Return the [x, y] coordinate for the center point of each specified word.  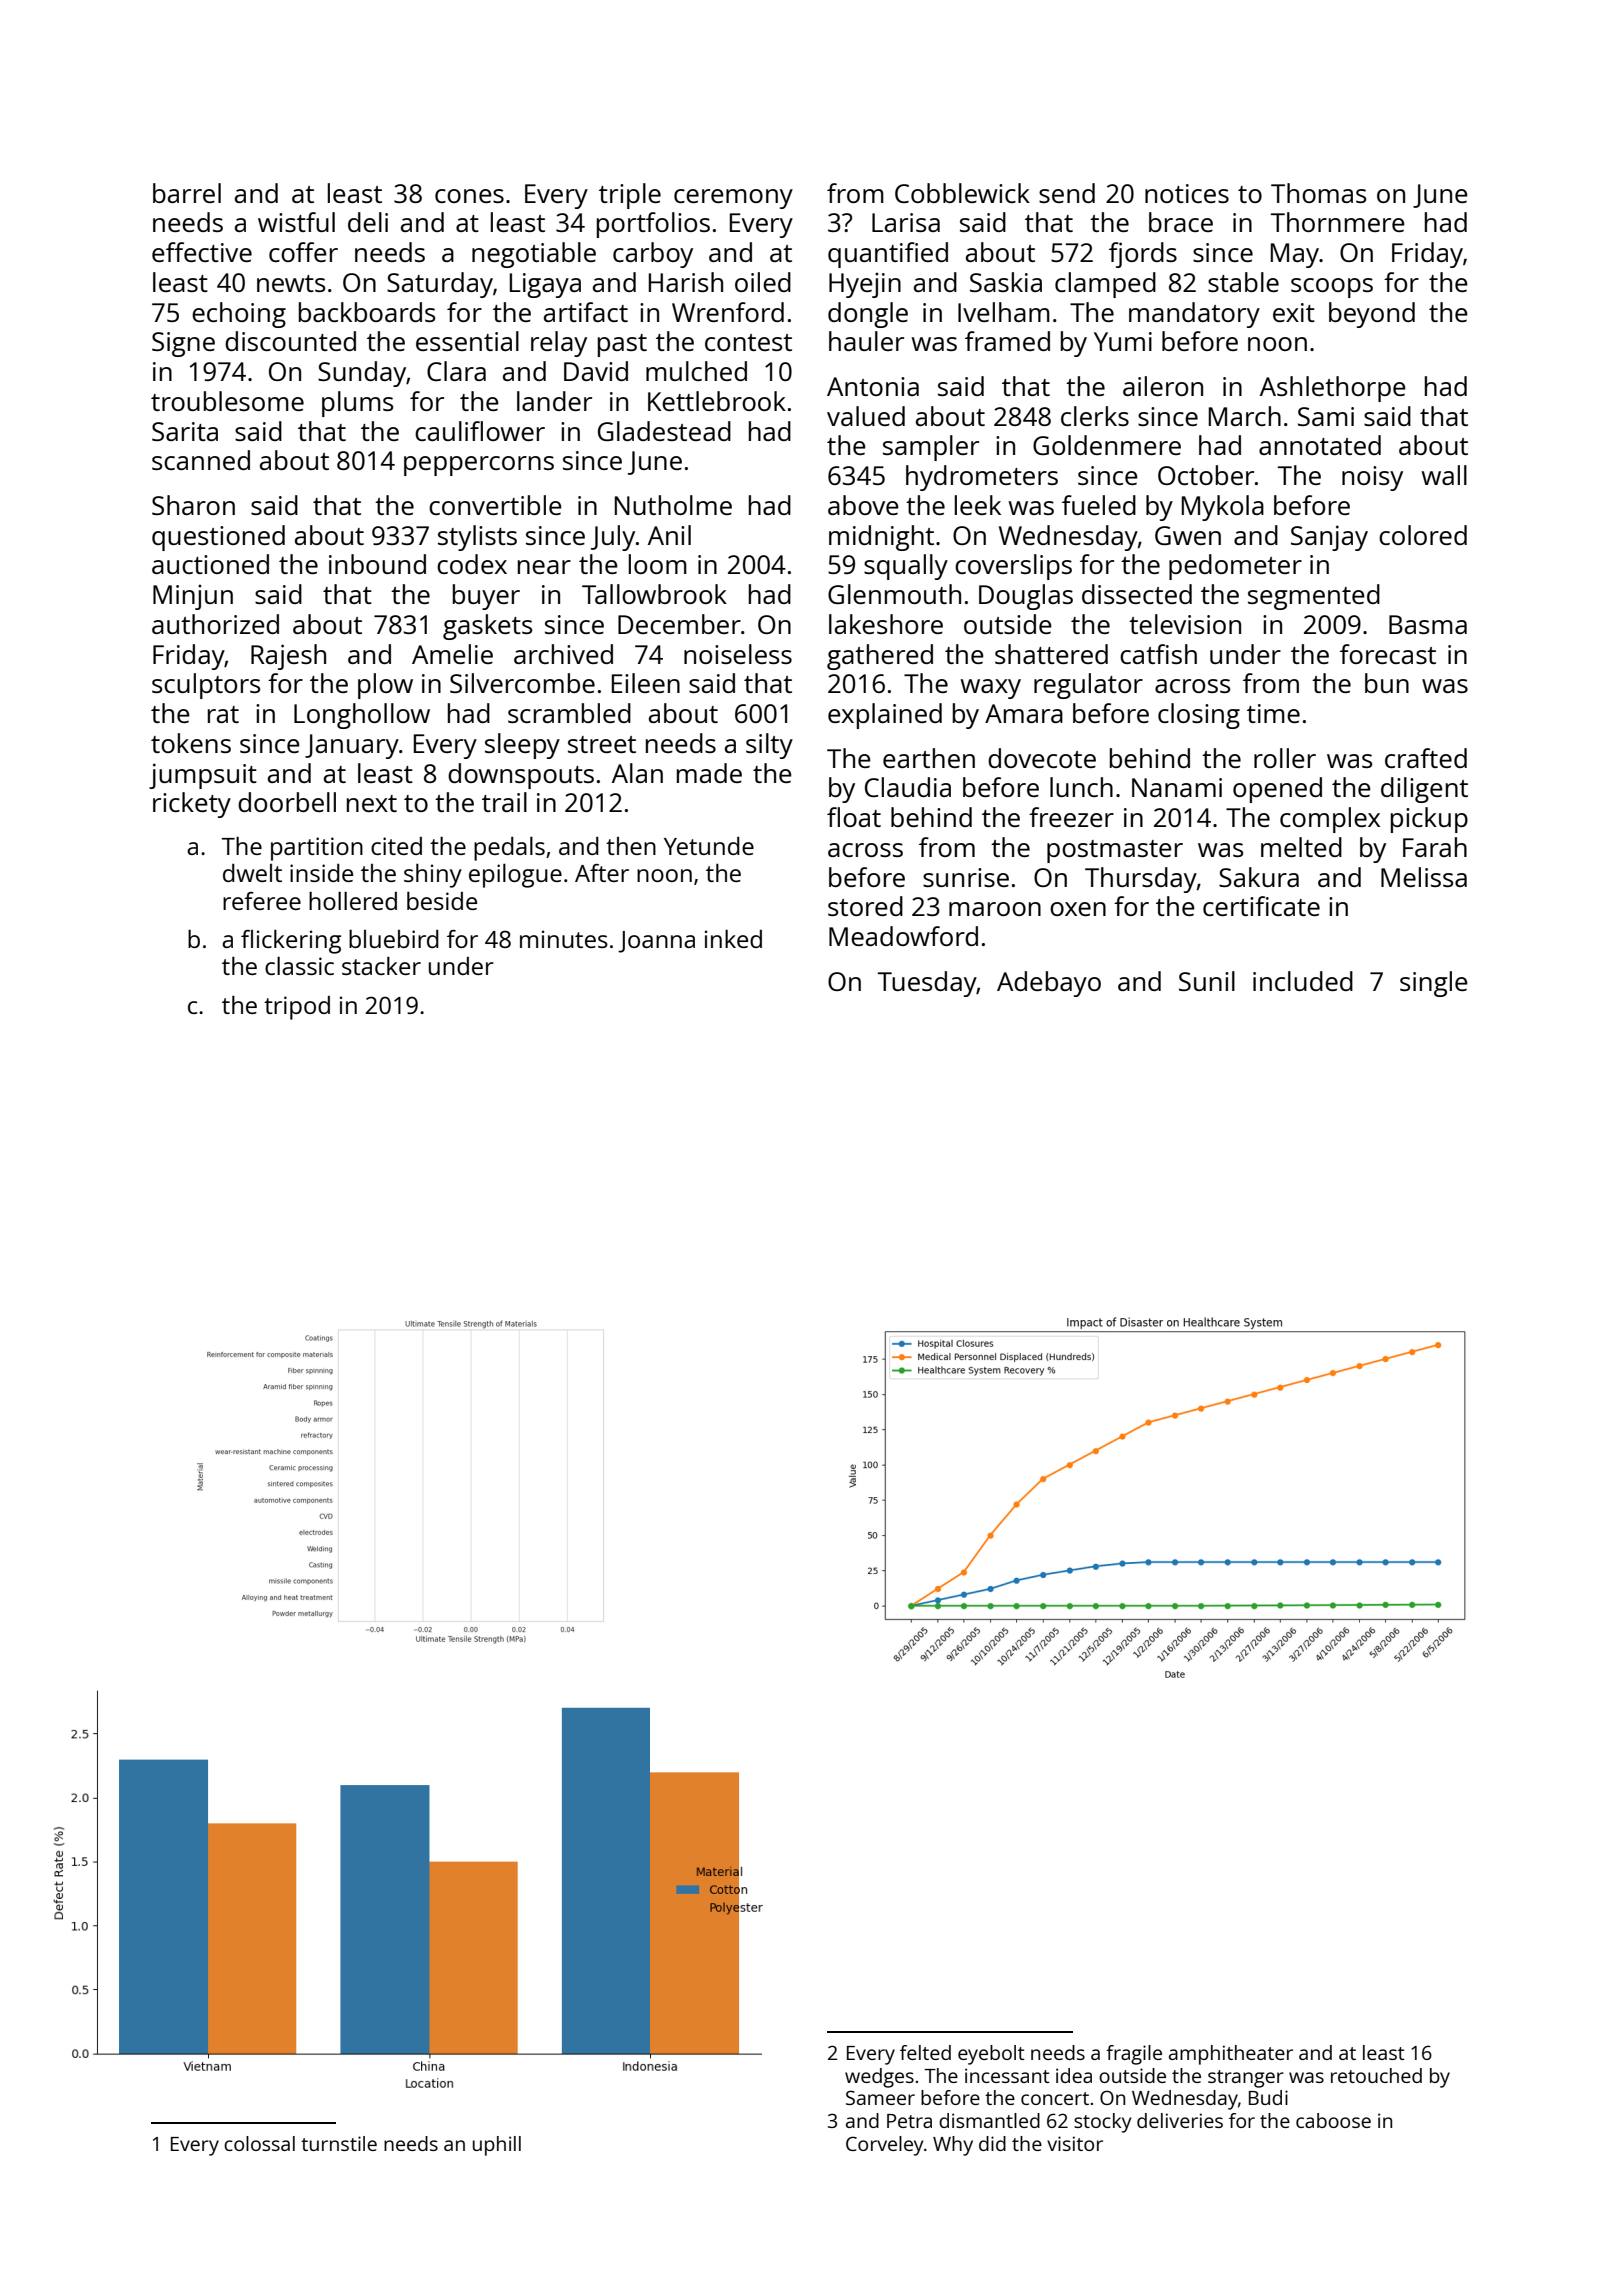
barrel [187, 193]
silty [769, 746]
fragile [1134, 2055]
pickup [1429, 820]
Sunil [1207, 981]
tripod [297, 1008]
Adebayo [1049, 984]
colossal [259, 2143]
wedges [879, 2078]
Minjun [193, 597]
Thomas [1318, 193]
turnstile [339, 2143]
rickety [192, 805]
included [1303, 981]
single [1434, 984]
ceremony [733, 199]
